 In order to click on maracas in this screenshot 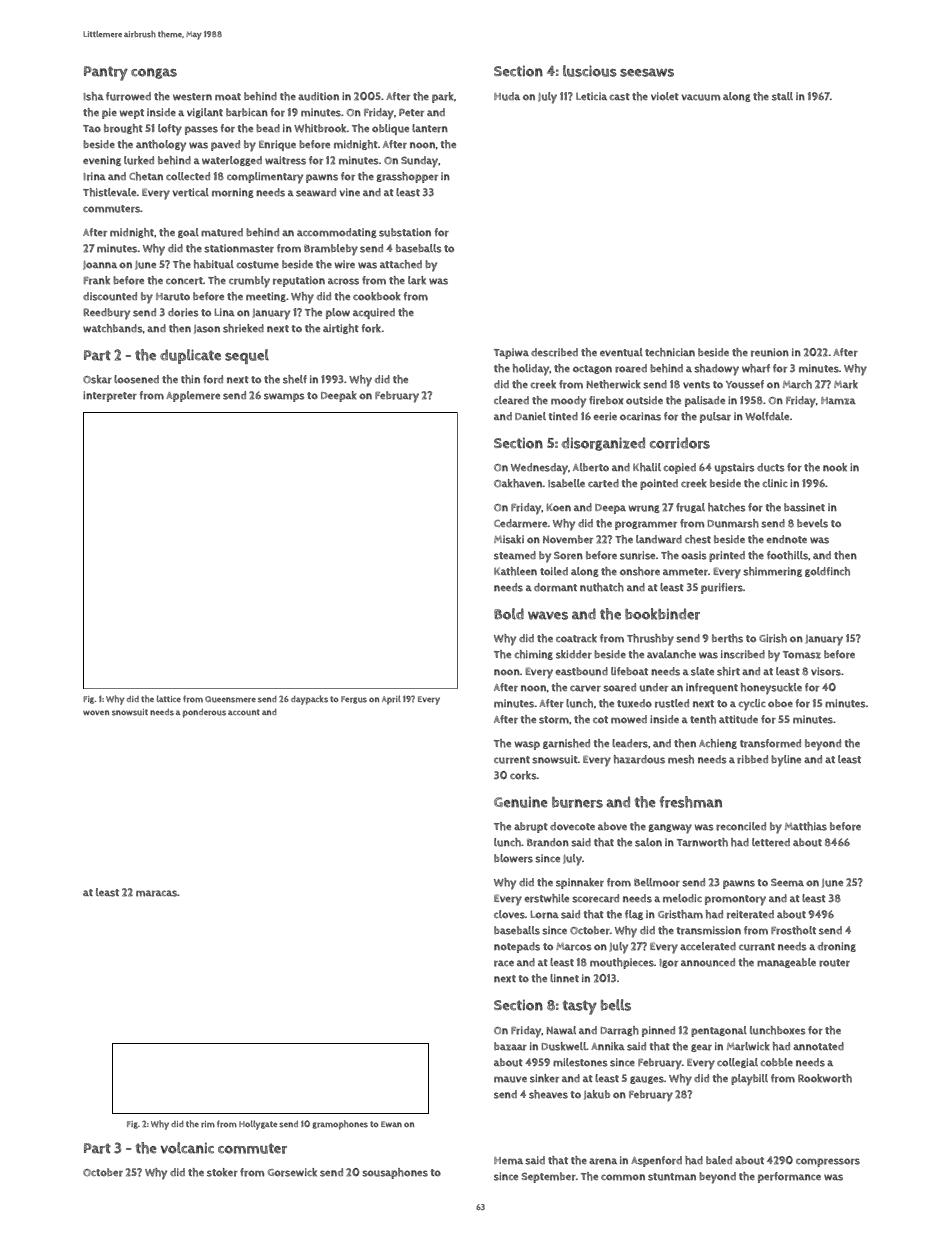, I will do `click(156, 893)`.
